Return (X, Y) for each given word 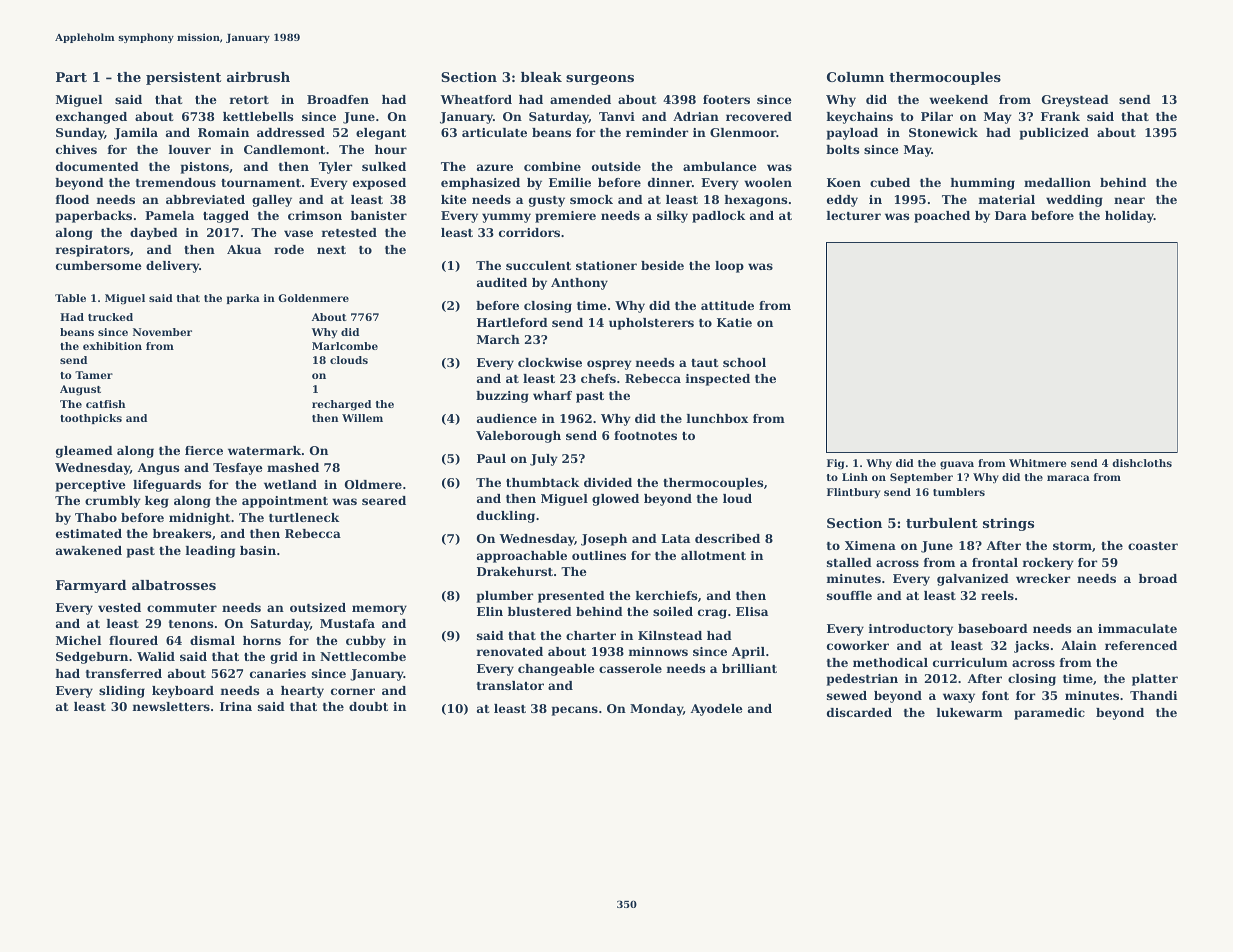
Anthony (579, 284)
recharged (341, 405)
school (744, 362)
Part (71, 77)
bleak (541, 77)
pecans (575, 711)
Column (855, 77)
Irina (236, 706)
